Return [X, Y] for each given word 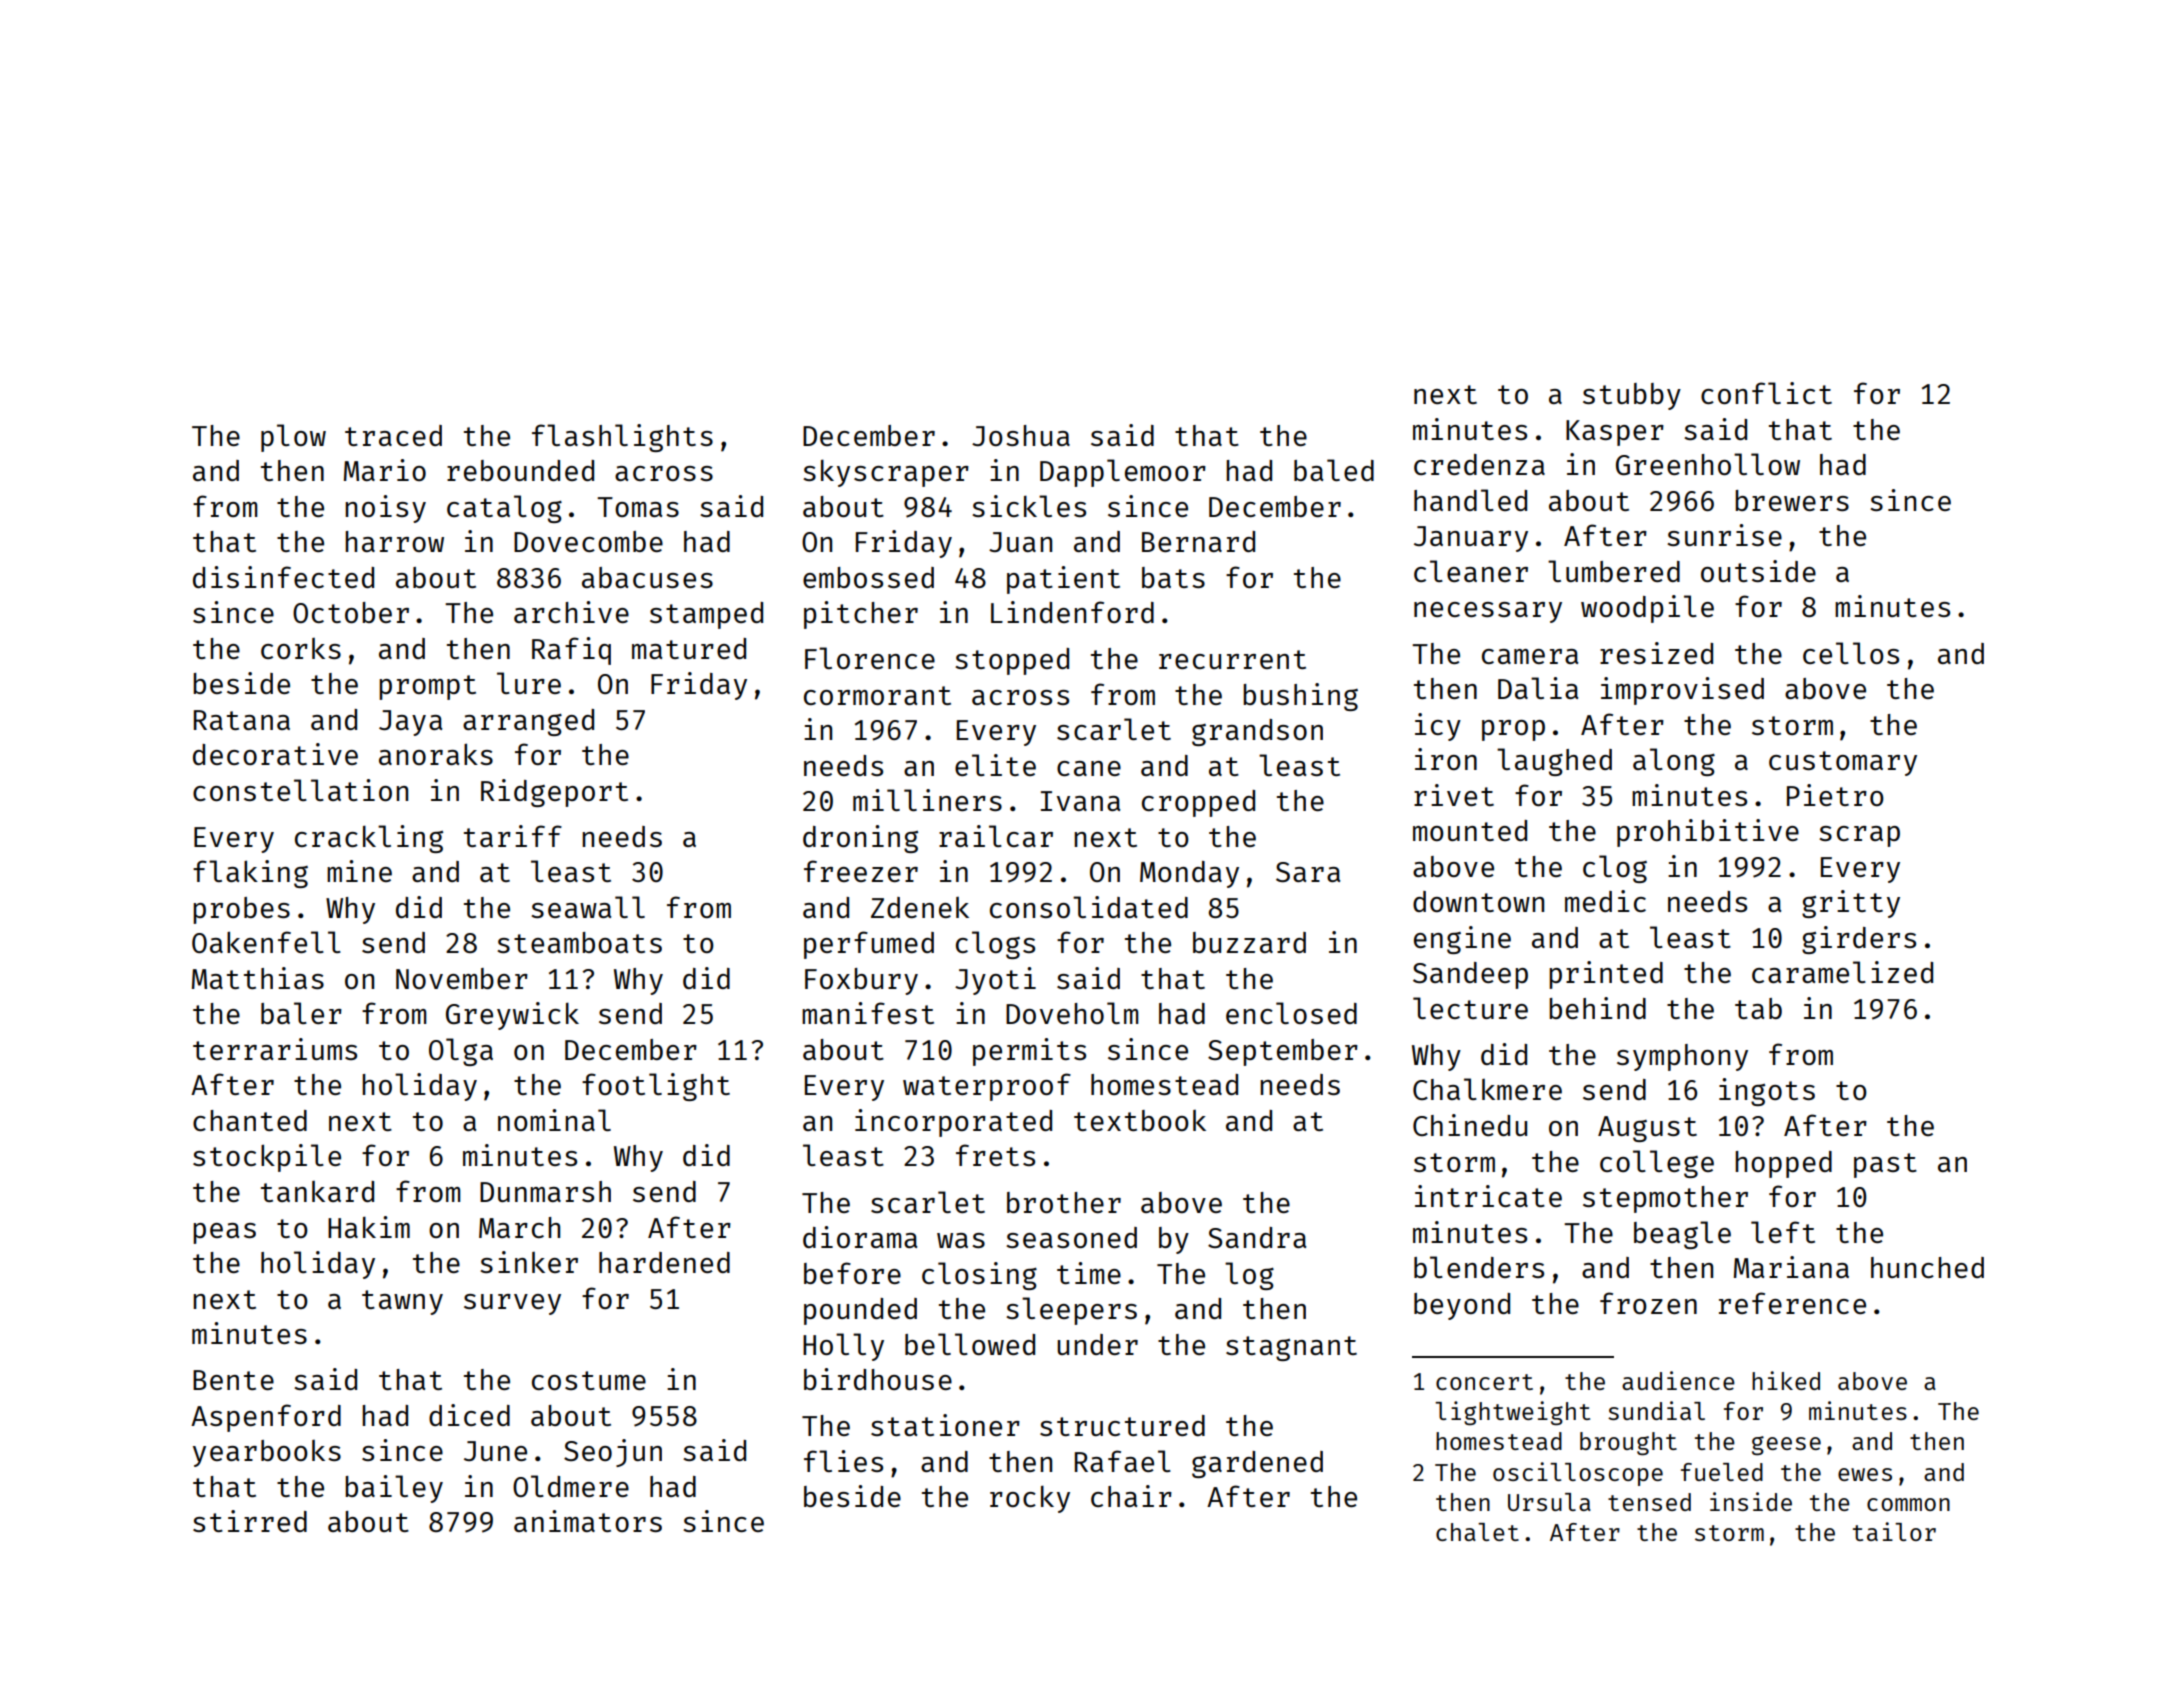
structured [1122, 1425]
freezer [861, 871]
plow [293, 438]
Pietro [1835, 795]
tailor [1894, 1531]
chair [1131, 1496]
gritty [1851, 904]
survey [512, 1304]
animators [588, 1521]
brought [1628, 1444]
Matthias [258, 978]
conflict [1766, 393]
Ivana [1080, 801]
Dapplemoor [1123, 473]
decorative [275, 754]
